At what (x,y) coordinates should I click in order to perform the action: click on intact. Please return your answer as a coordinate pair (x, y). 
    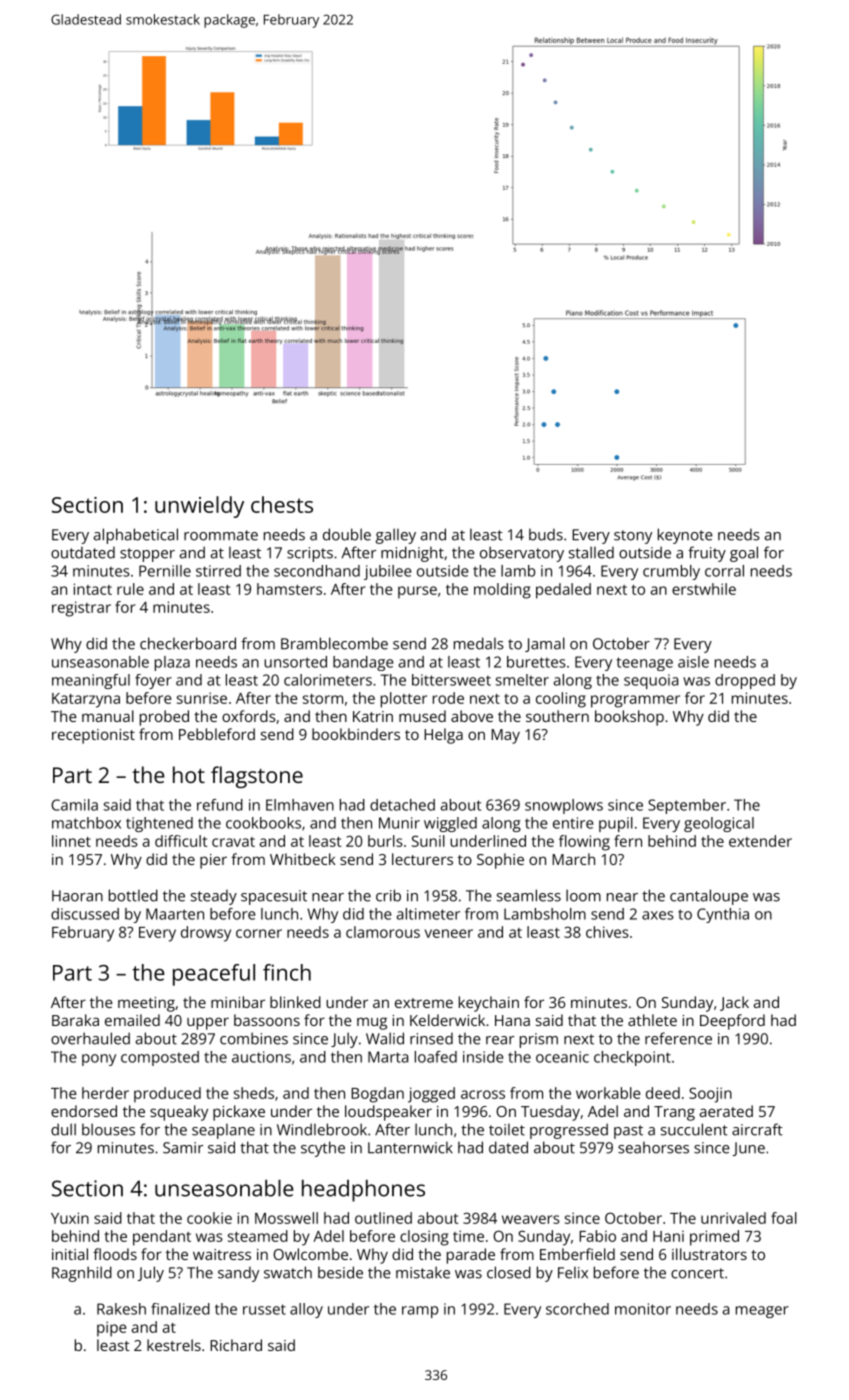
    Looking at the image, I should click on (93, 589).
